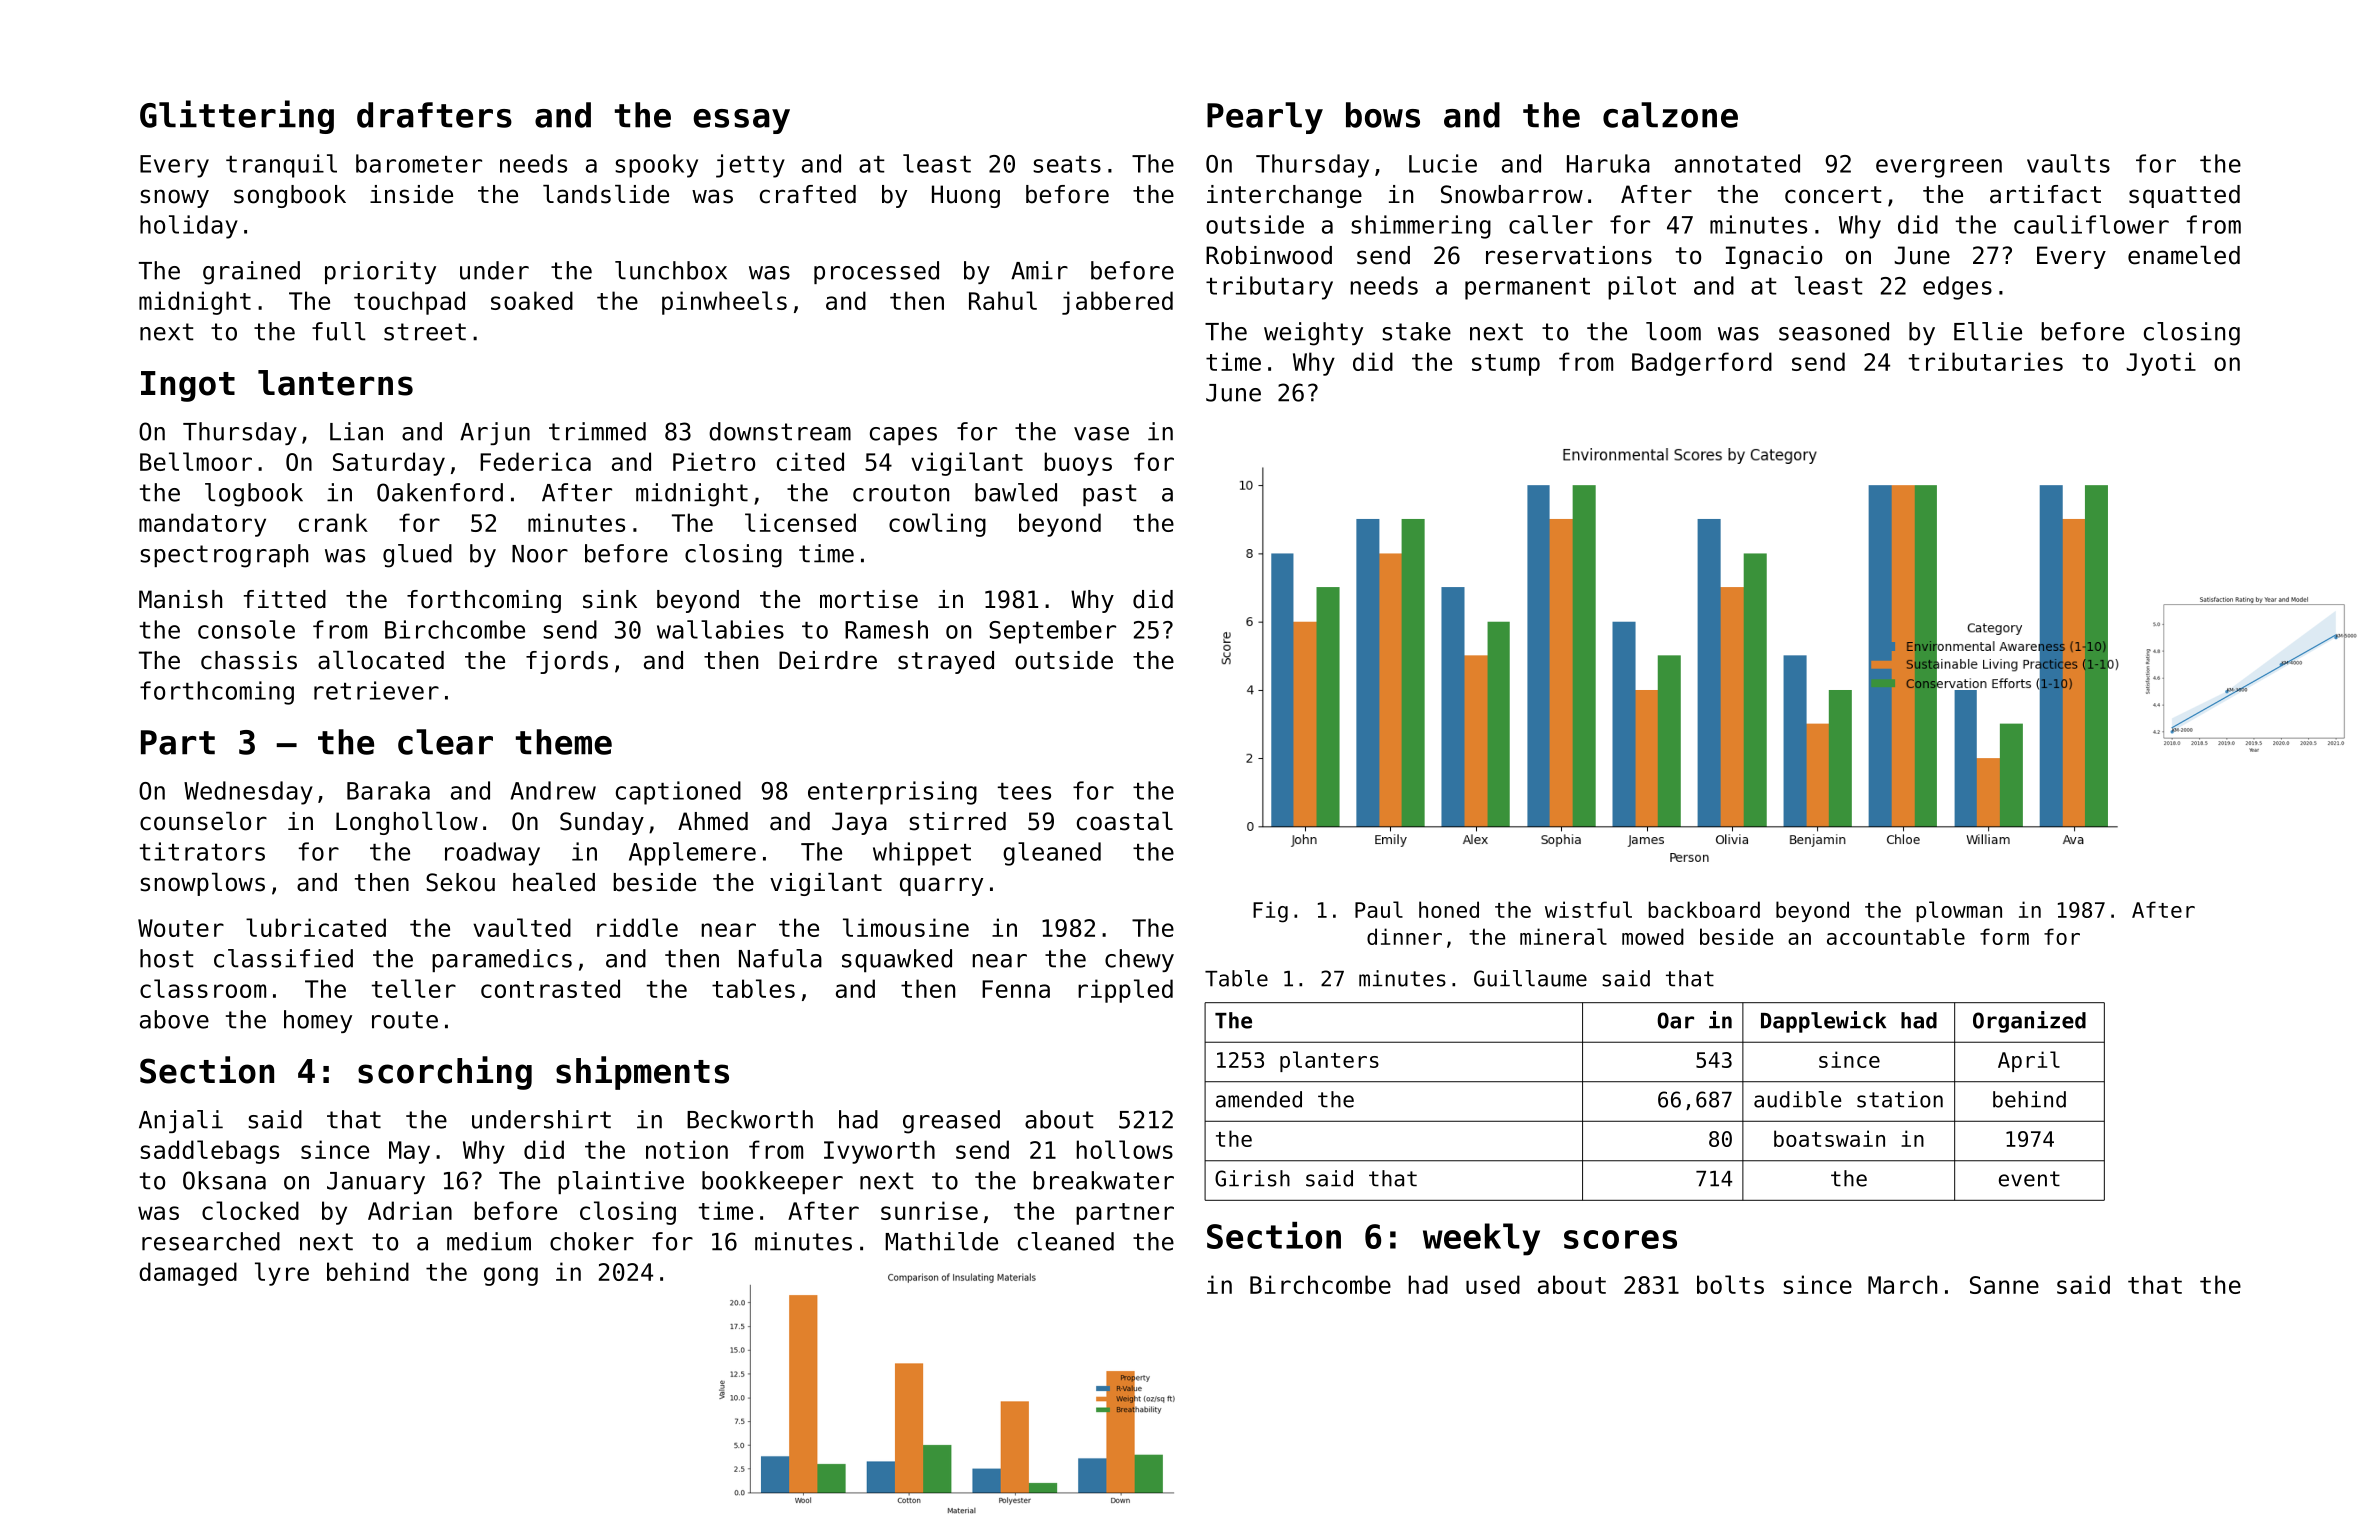 Image resolution: width=2380 pixels, height=1540 pixels. I want to click on Huong, so click(966, 196).
